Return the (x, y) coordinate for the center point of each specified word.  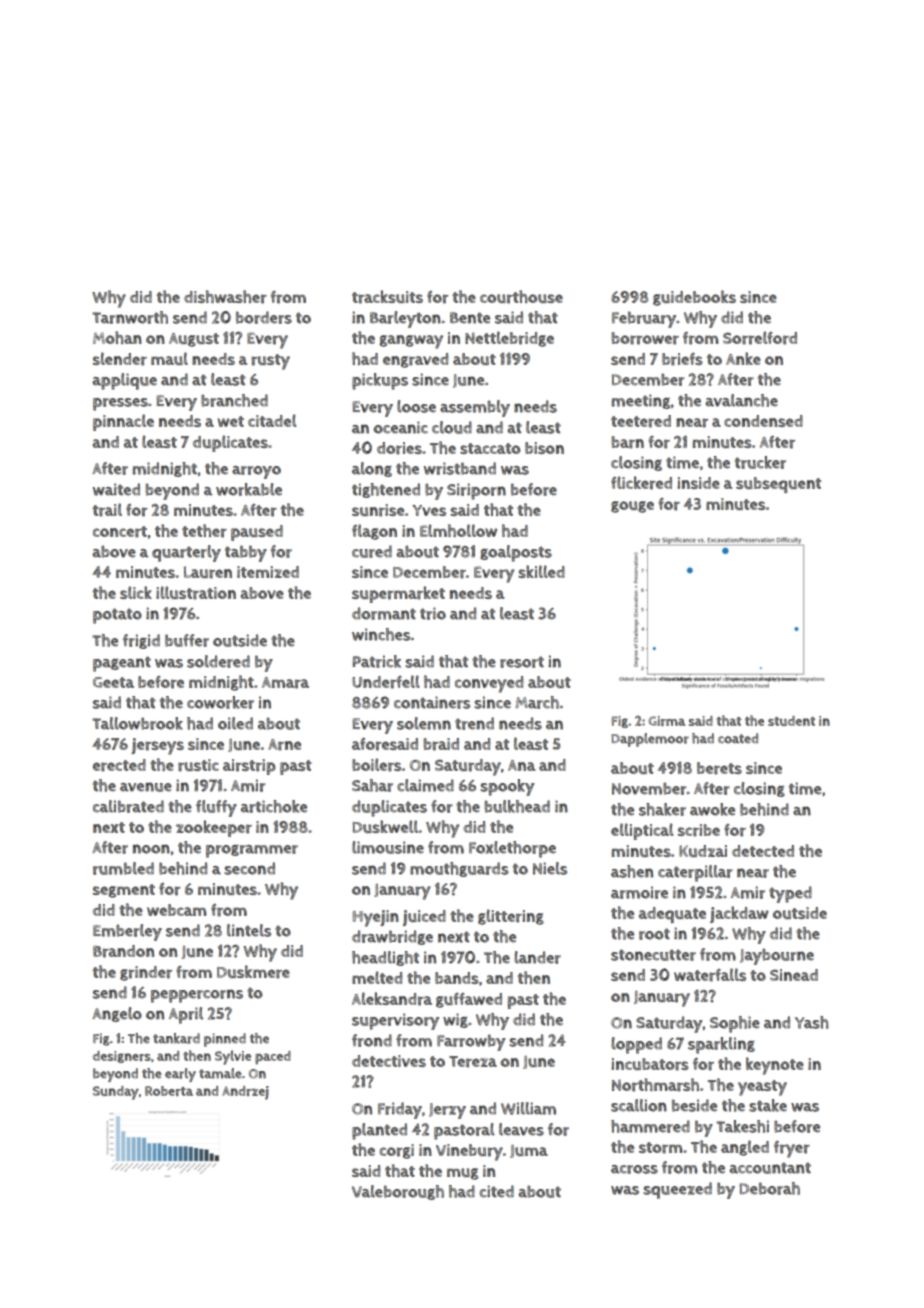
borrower (645, 338)
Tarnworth (130, 317)
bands (457, 978)
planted (379, 1131)
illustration (196, 593)
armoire (639, 892)
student (791, 721)
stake (768, 1105)
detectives (389, 1061)
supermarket (398, 594)
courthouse (521, 297)
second (249, 868)
